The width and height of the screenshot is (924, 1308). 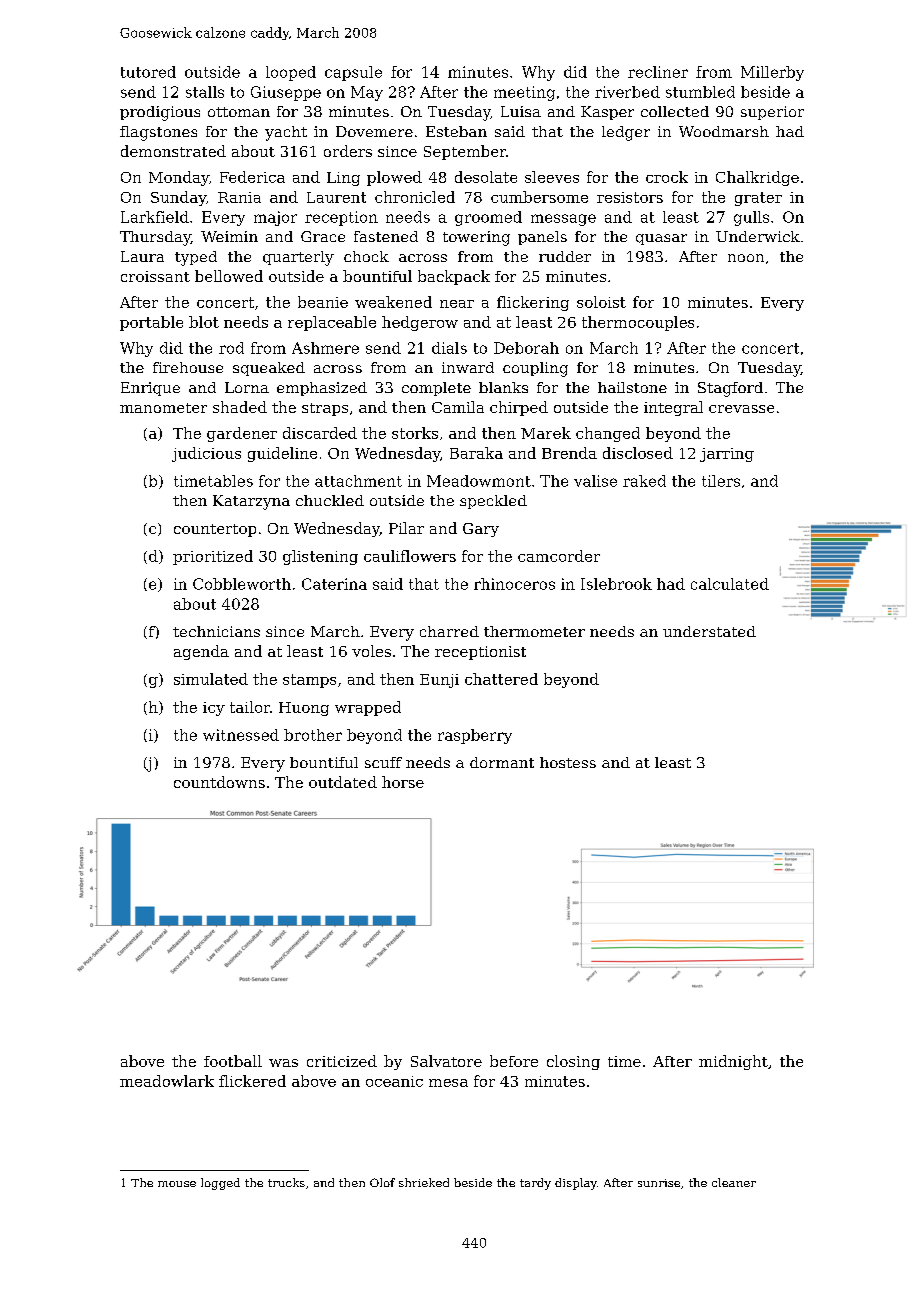 What do you see at coordinates (394, 1081) in the screenshot?
I see `oceanic` at bounding box center [394, 1081].
